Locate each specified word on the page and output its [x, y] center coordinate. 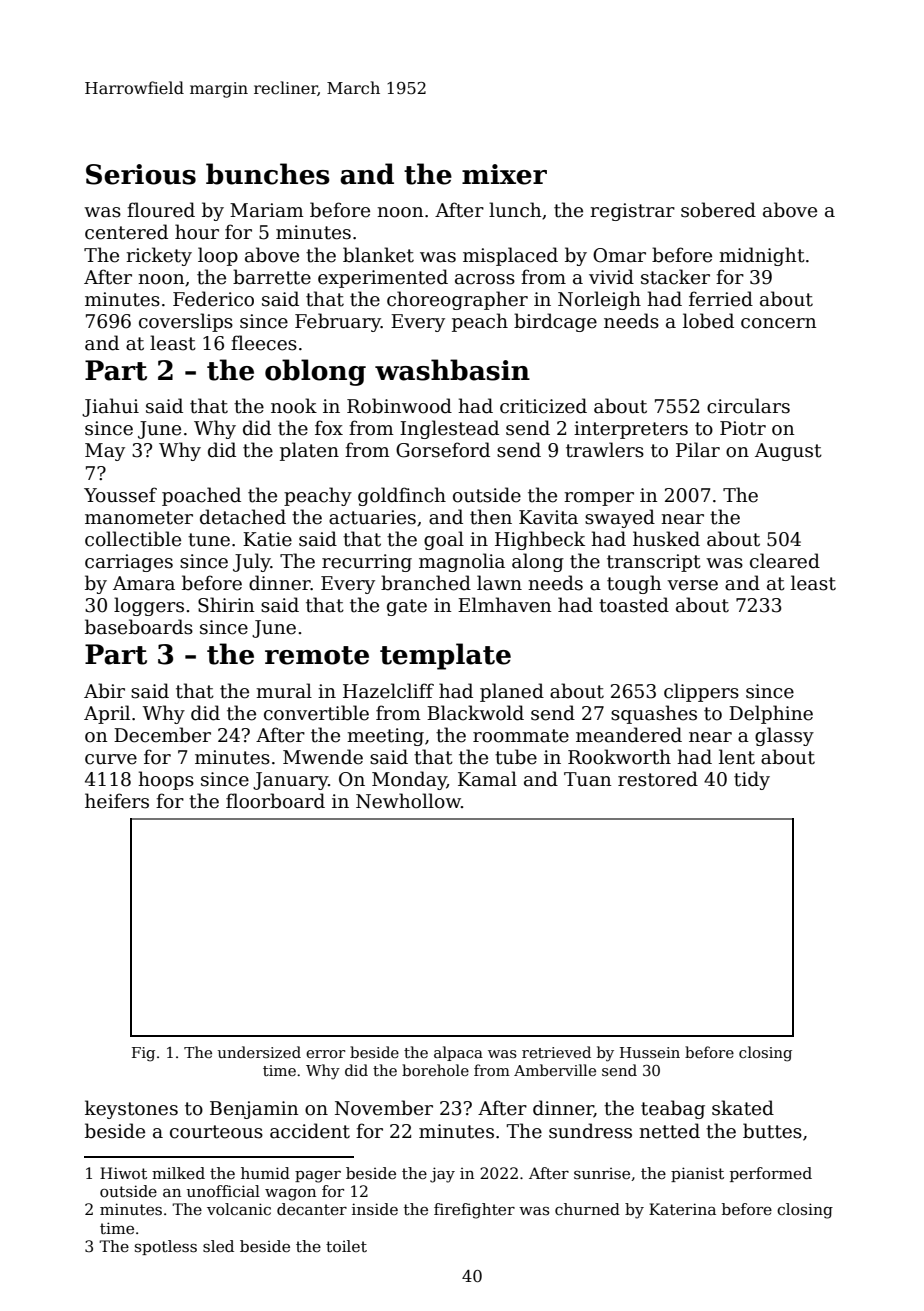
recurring [367, 563]
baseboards [139, 627]
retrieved [556, 1052]
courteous [216, 1132]
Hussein [650, 1052]
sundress [590, 1131]
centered [126, 232]
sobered [718, 210]
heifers [117, 801]
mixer [504, 174]
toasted [634, 605]
